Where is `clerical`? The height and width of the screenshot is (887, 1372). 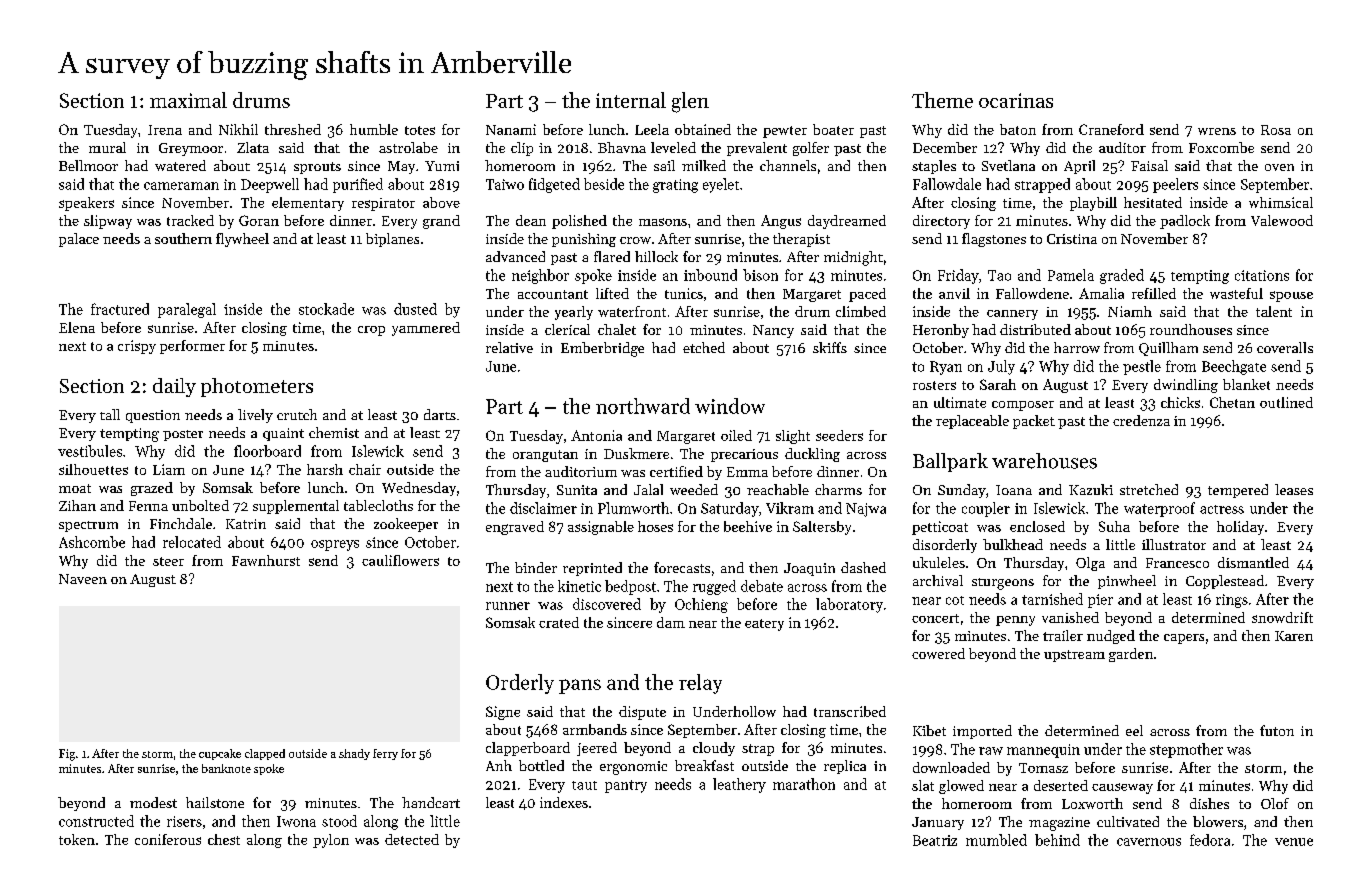
clerical is located at coordinates (567, 329).
